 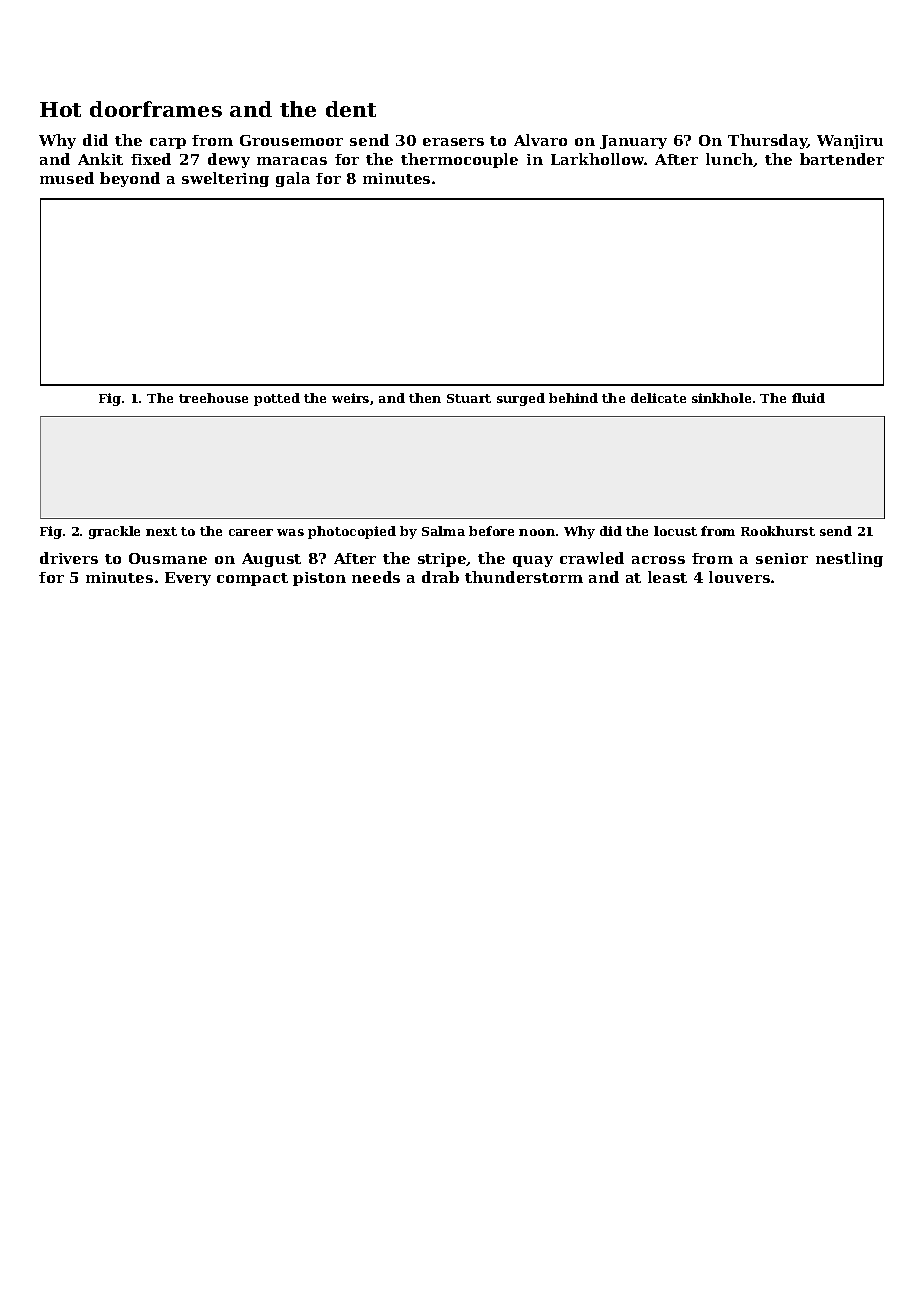 What do you see at coordinates (808, 398) in the screenshot?
I see `fluid` at bounding box center [808, 398].
